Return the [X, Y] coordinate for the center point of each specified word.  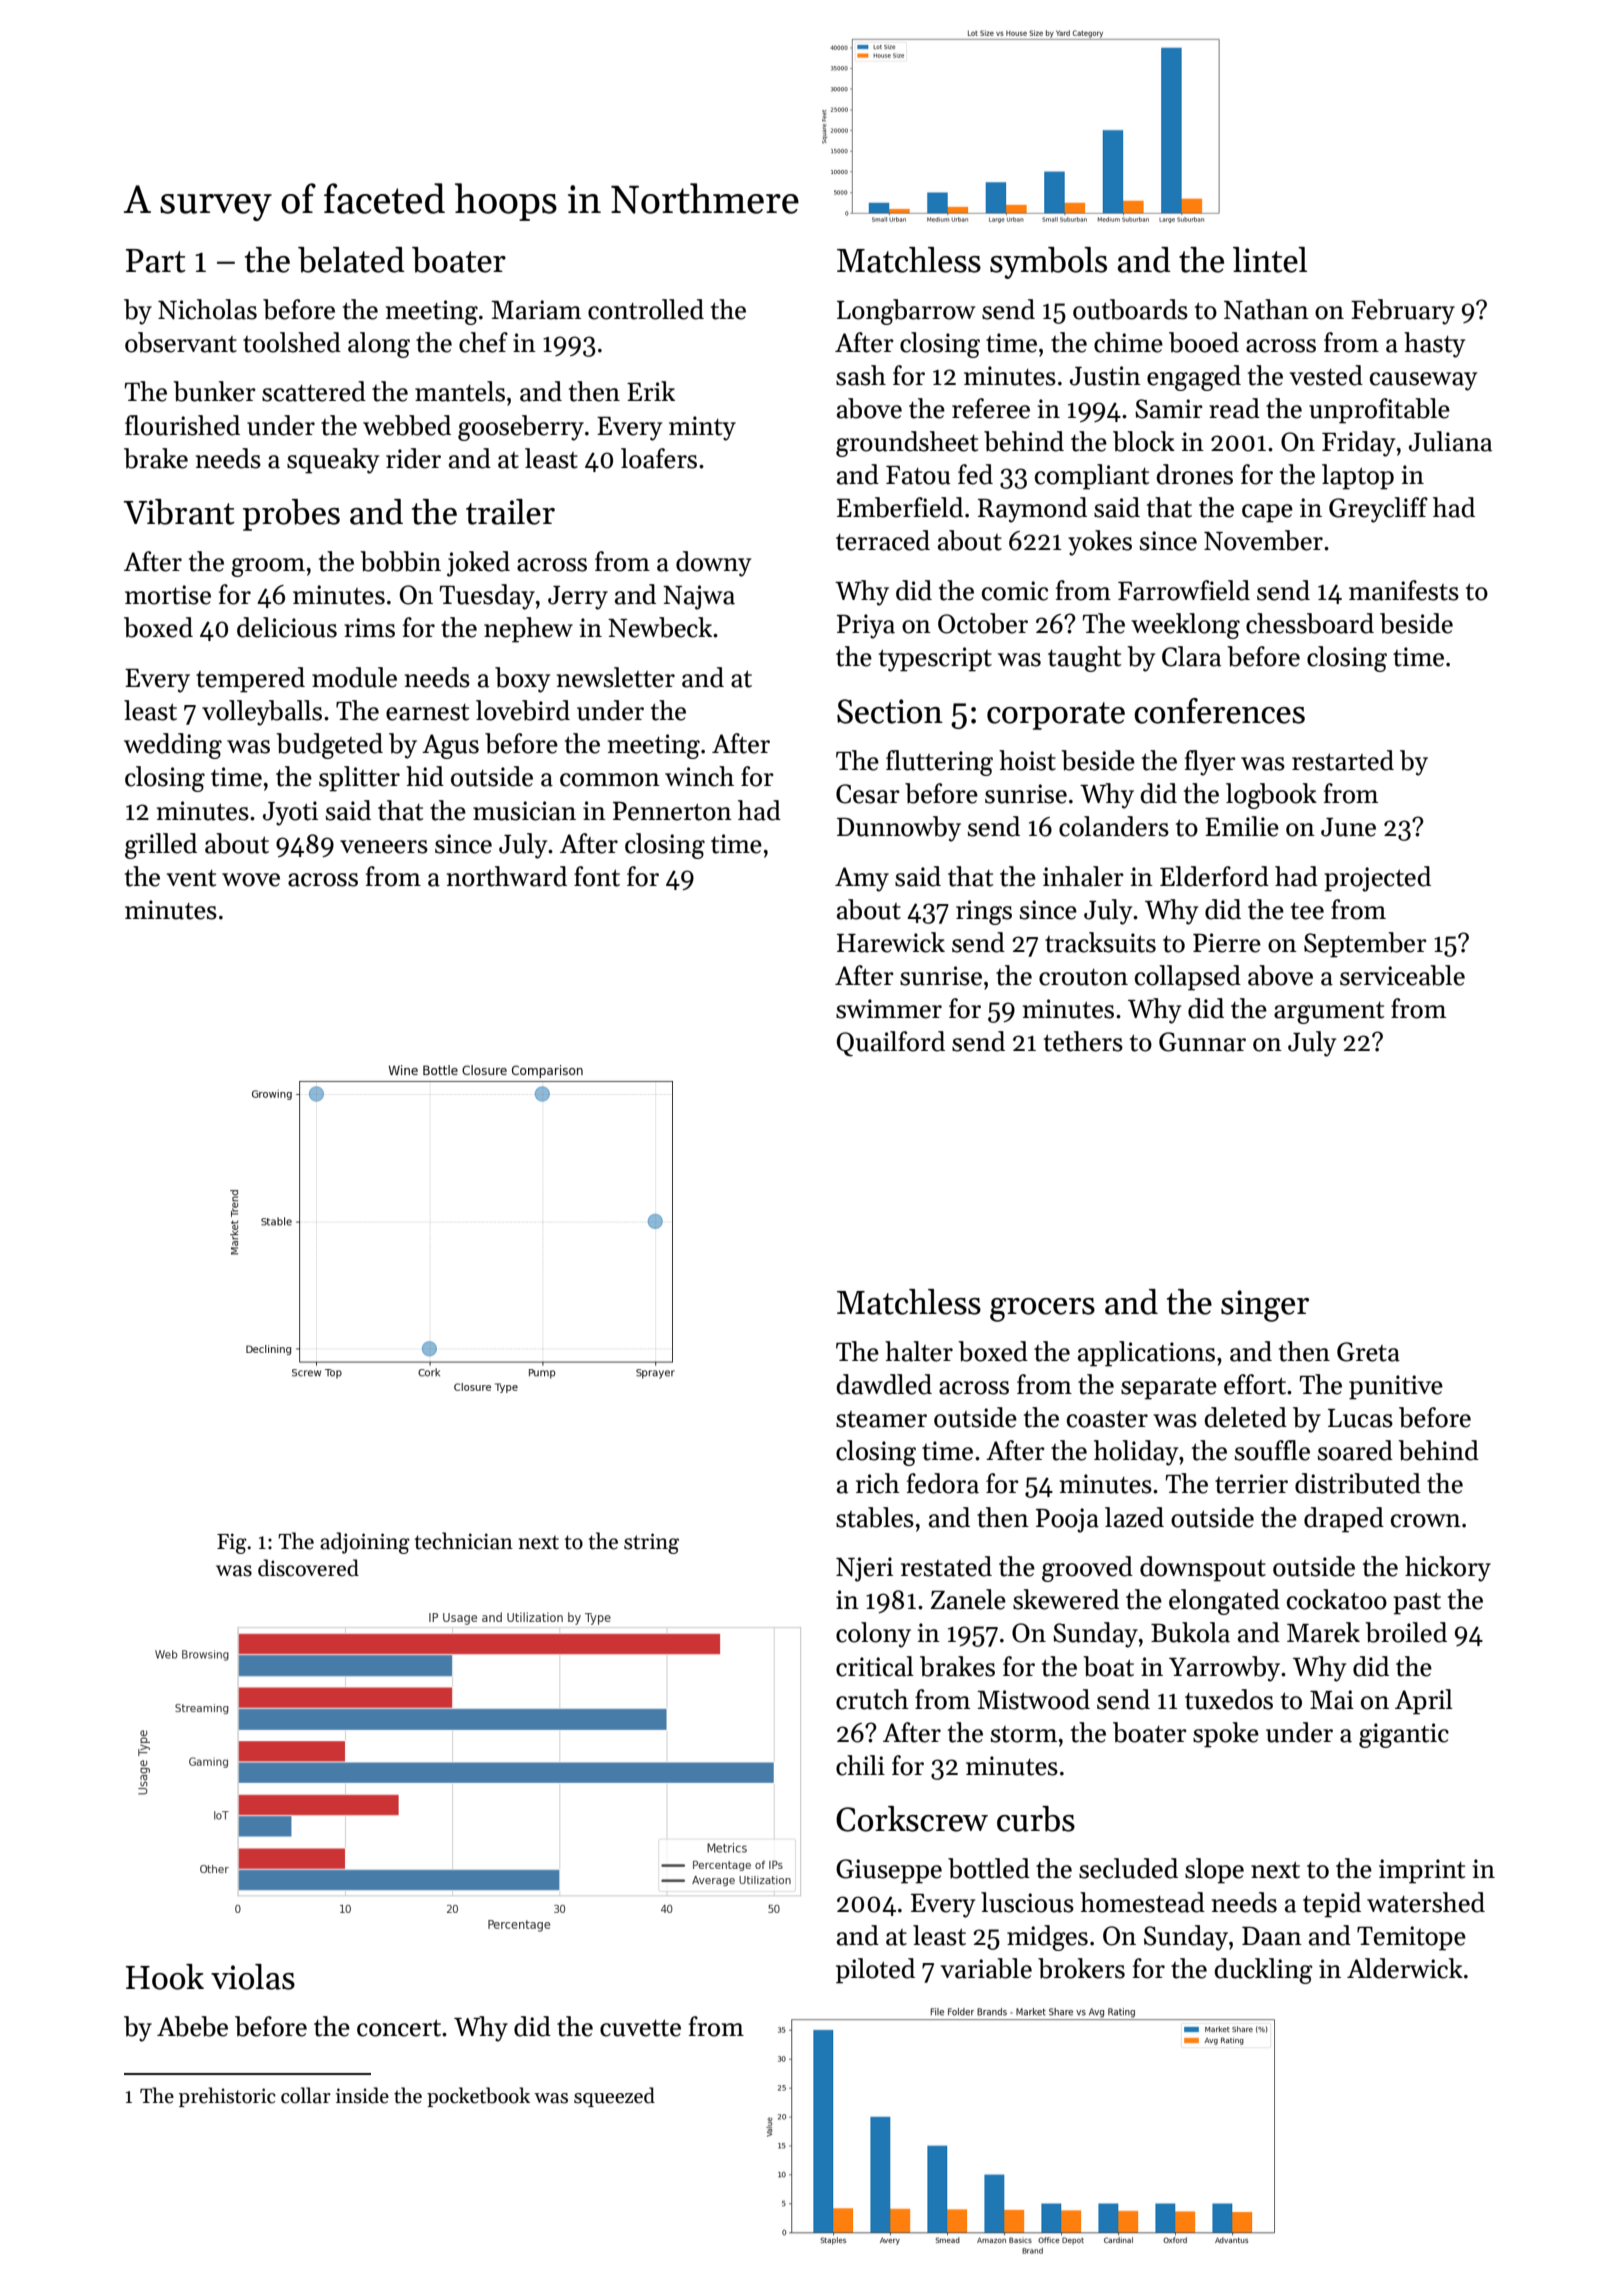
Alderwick [1405, 1968]
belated [351, 260]
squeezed [614, 2097]
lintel [1270, 260]
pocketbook [478, 2097]
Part [156, 261]
